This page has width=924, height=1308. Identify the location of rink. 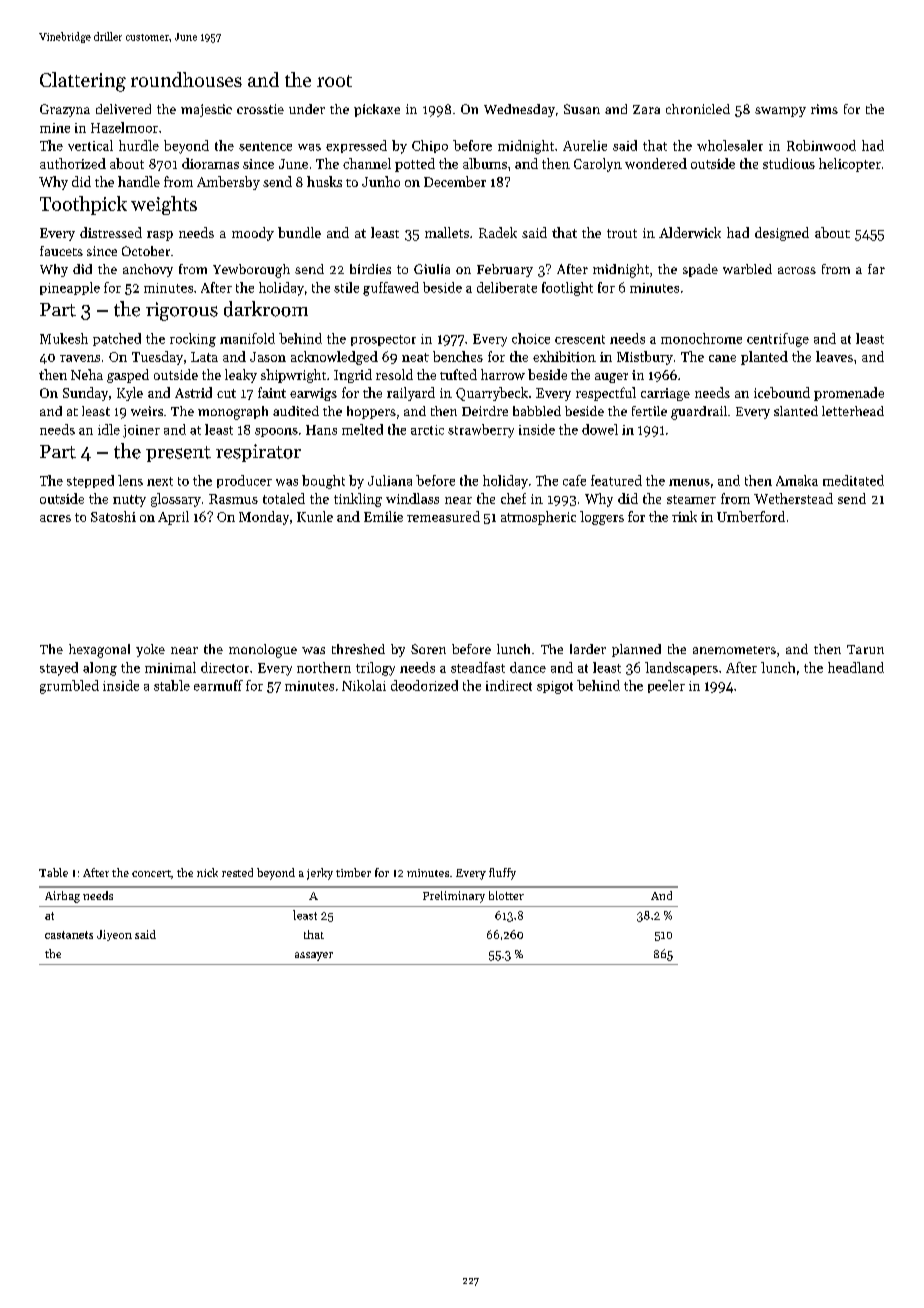
(684, 516).
